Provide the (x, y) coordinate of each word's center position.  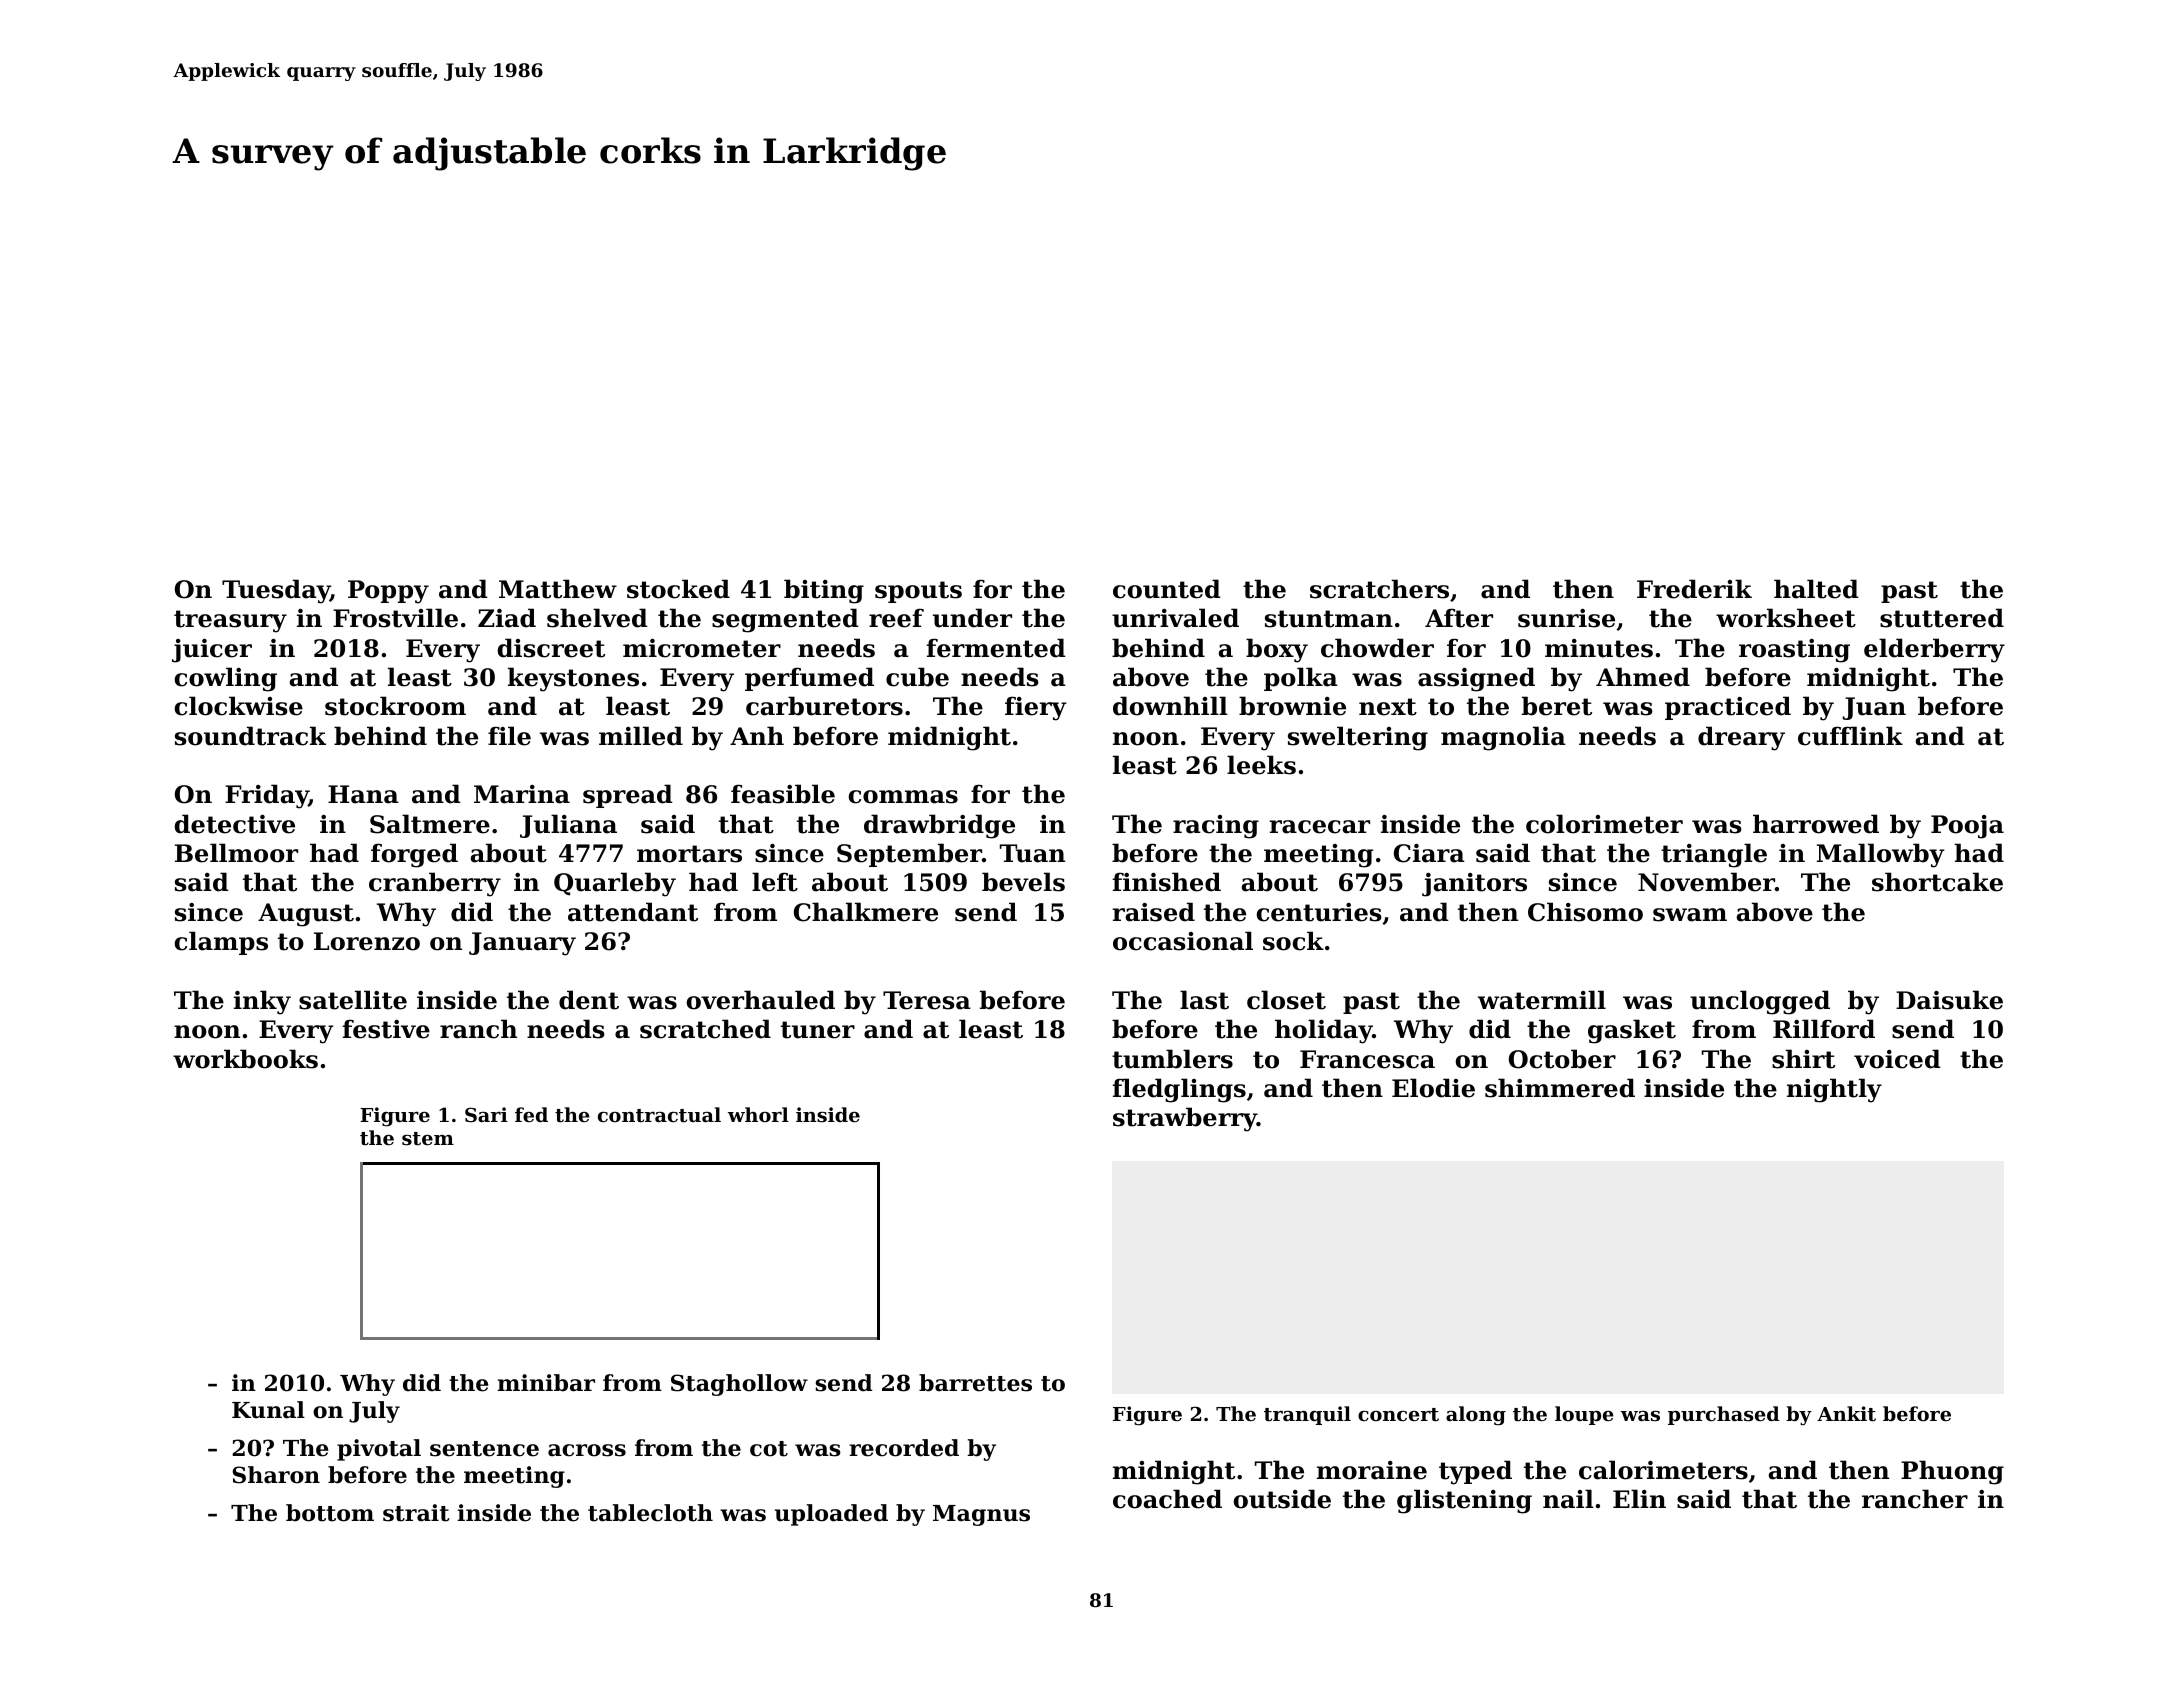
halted (1816, 589)
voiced (1897, 1059)
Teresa (927, 1000)
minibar (546, 1383)
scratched (705, 1029)
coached (1167, 1499)
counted (1167, 589)
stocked (678, 589)
